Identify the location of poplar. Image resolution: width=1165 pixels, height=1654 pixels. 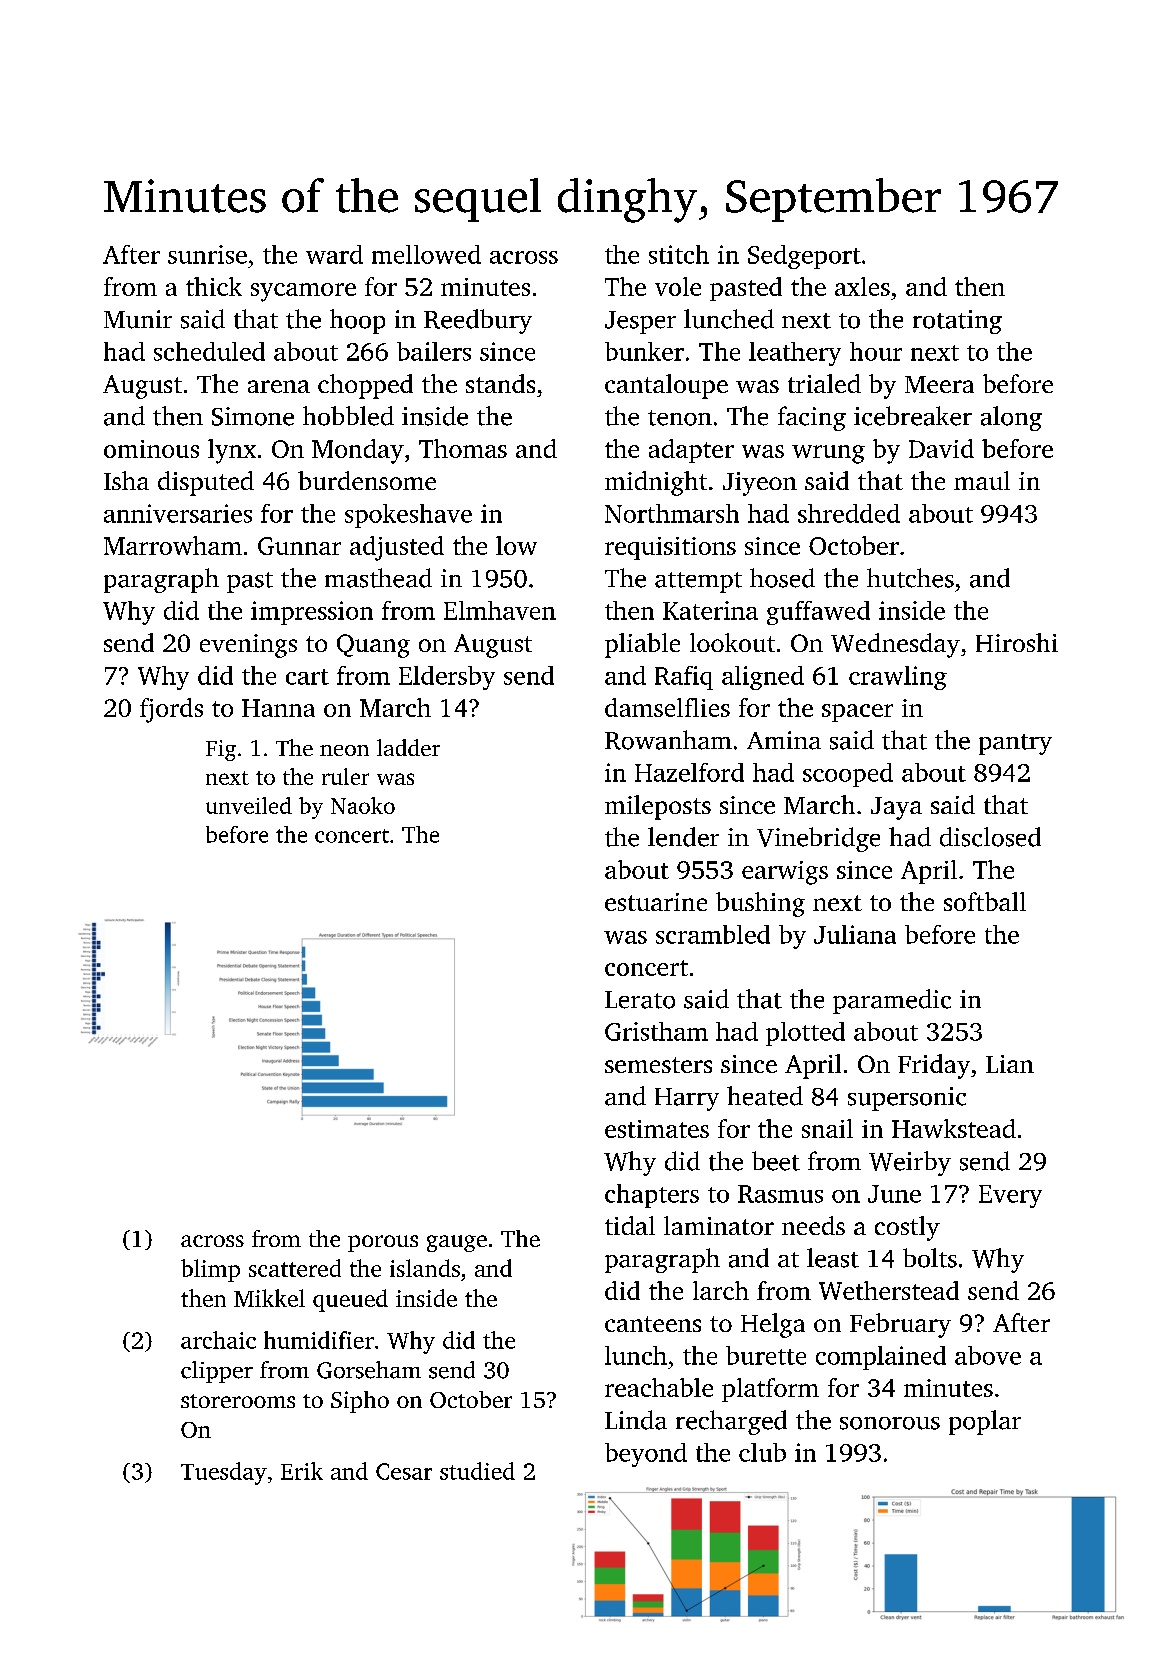
(985, 1422).
